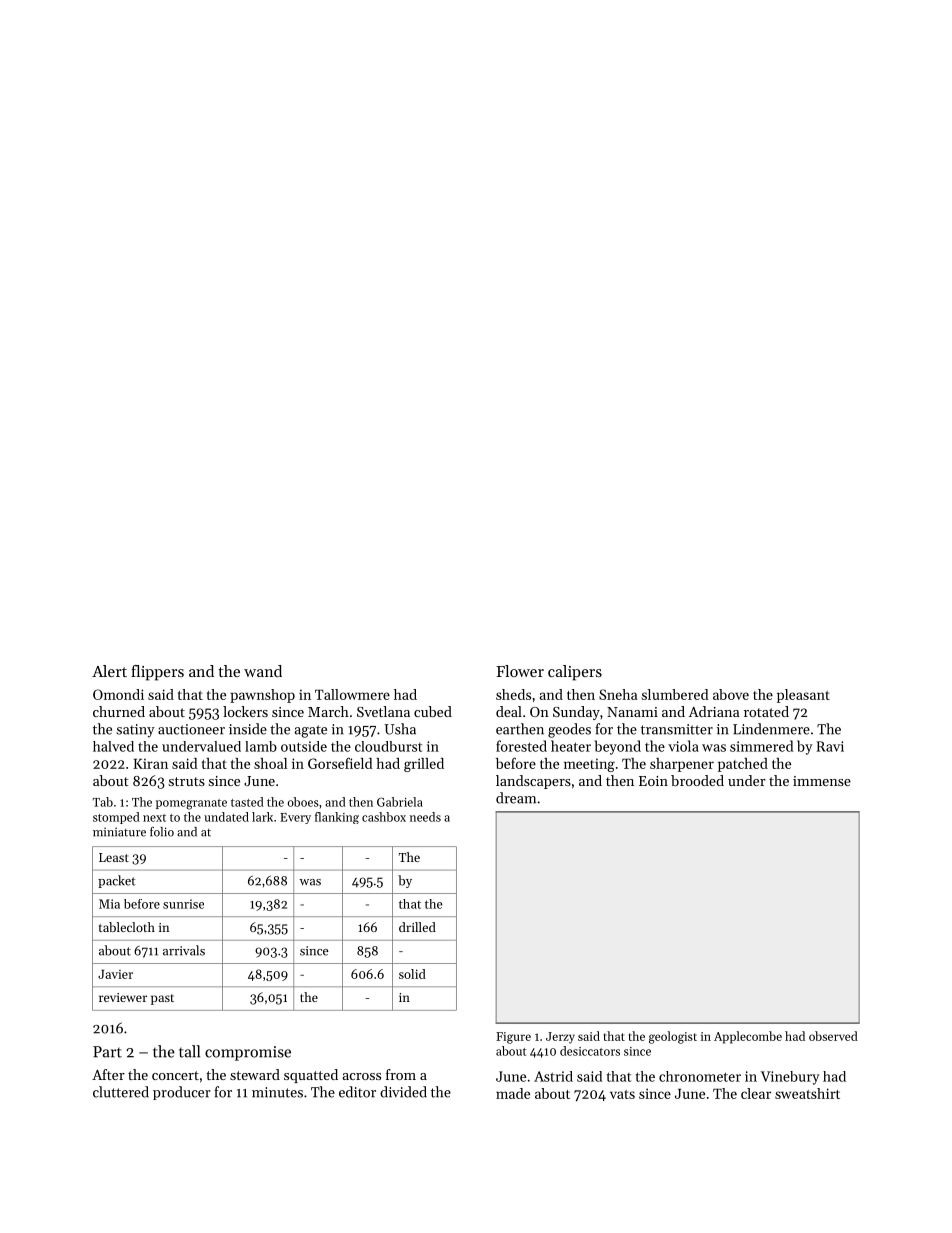 The height and width of the page is (1233, 952). What do you see at coordinates (520, 671) in the page?
I see `Flower` at bounding box center [520, 671].
